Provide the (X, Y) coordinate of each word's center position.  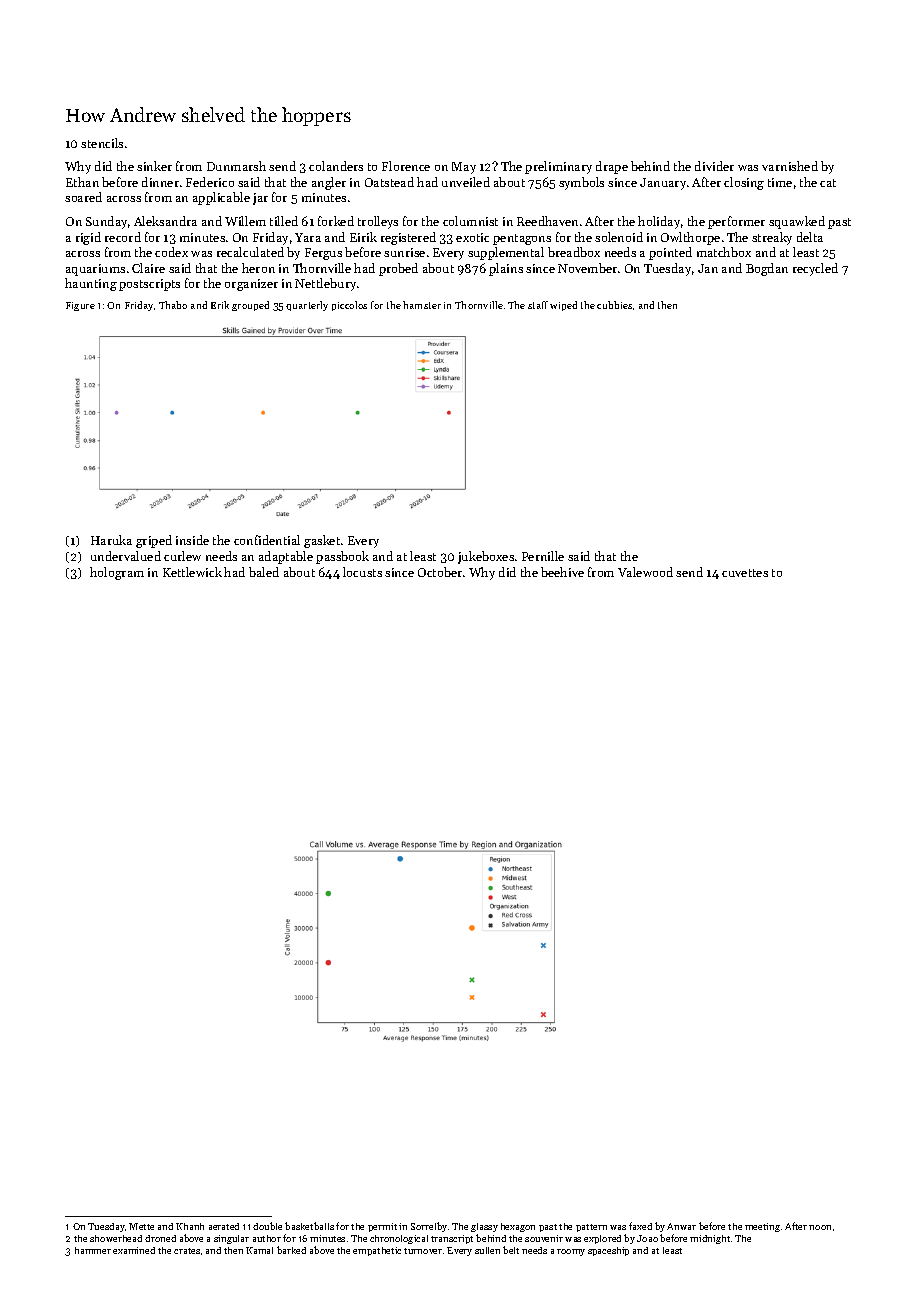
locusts (362, 572)
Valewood (645, 572)
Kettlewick (192, 572)
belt (511, 1250)
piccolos (349, 306)
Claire (148, 268)
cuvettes (745, 573)
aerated (224, 1226)
